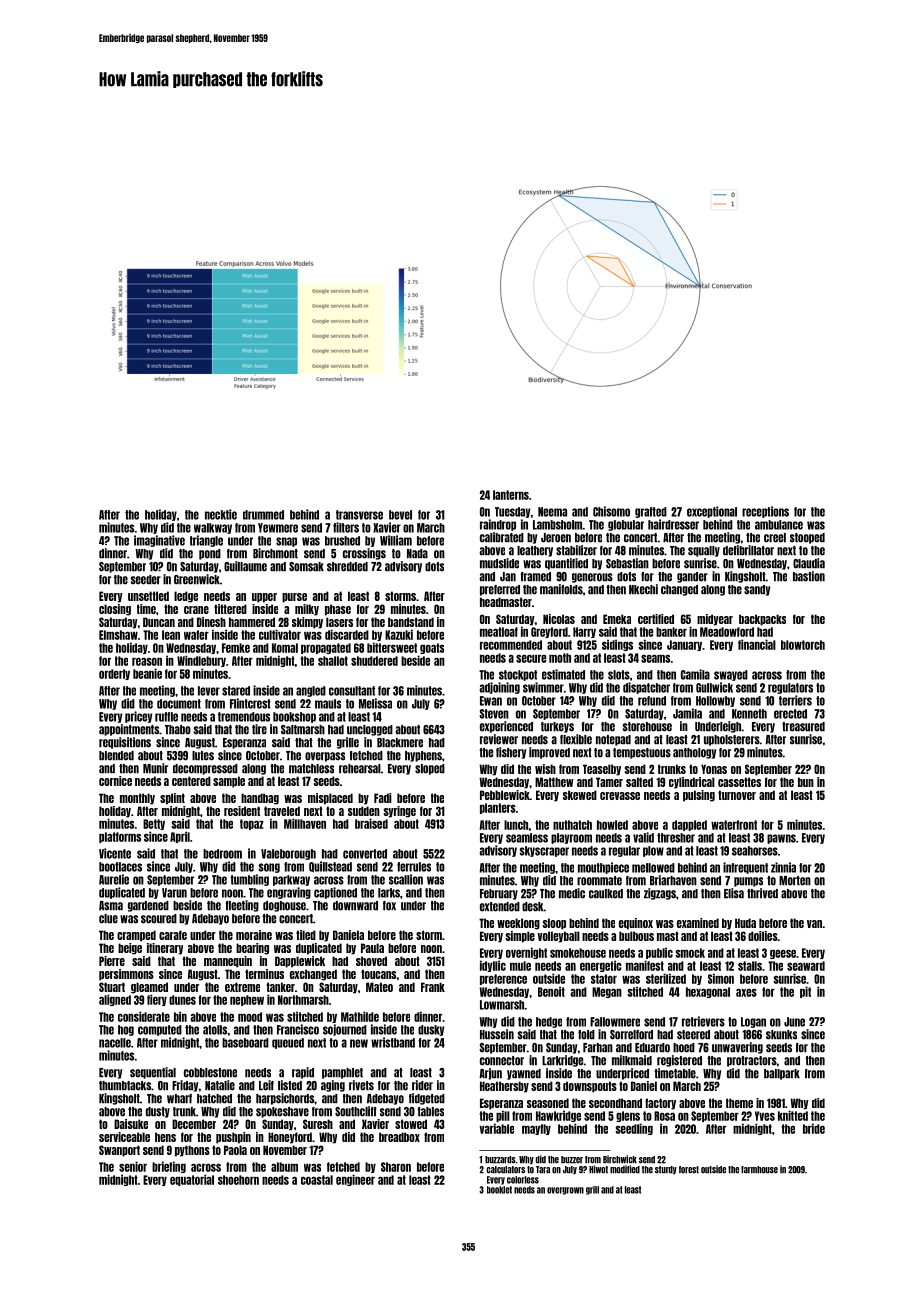 The width and height of the screenshot is (924, 1308). I want to click on creel, so click(775, 538).
